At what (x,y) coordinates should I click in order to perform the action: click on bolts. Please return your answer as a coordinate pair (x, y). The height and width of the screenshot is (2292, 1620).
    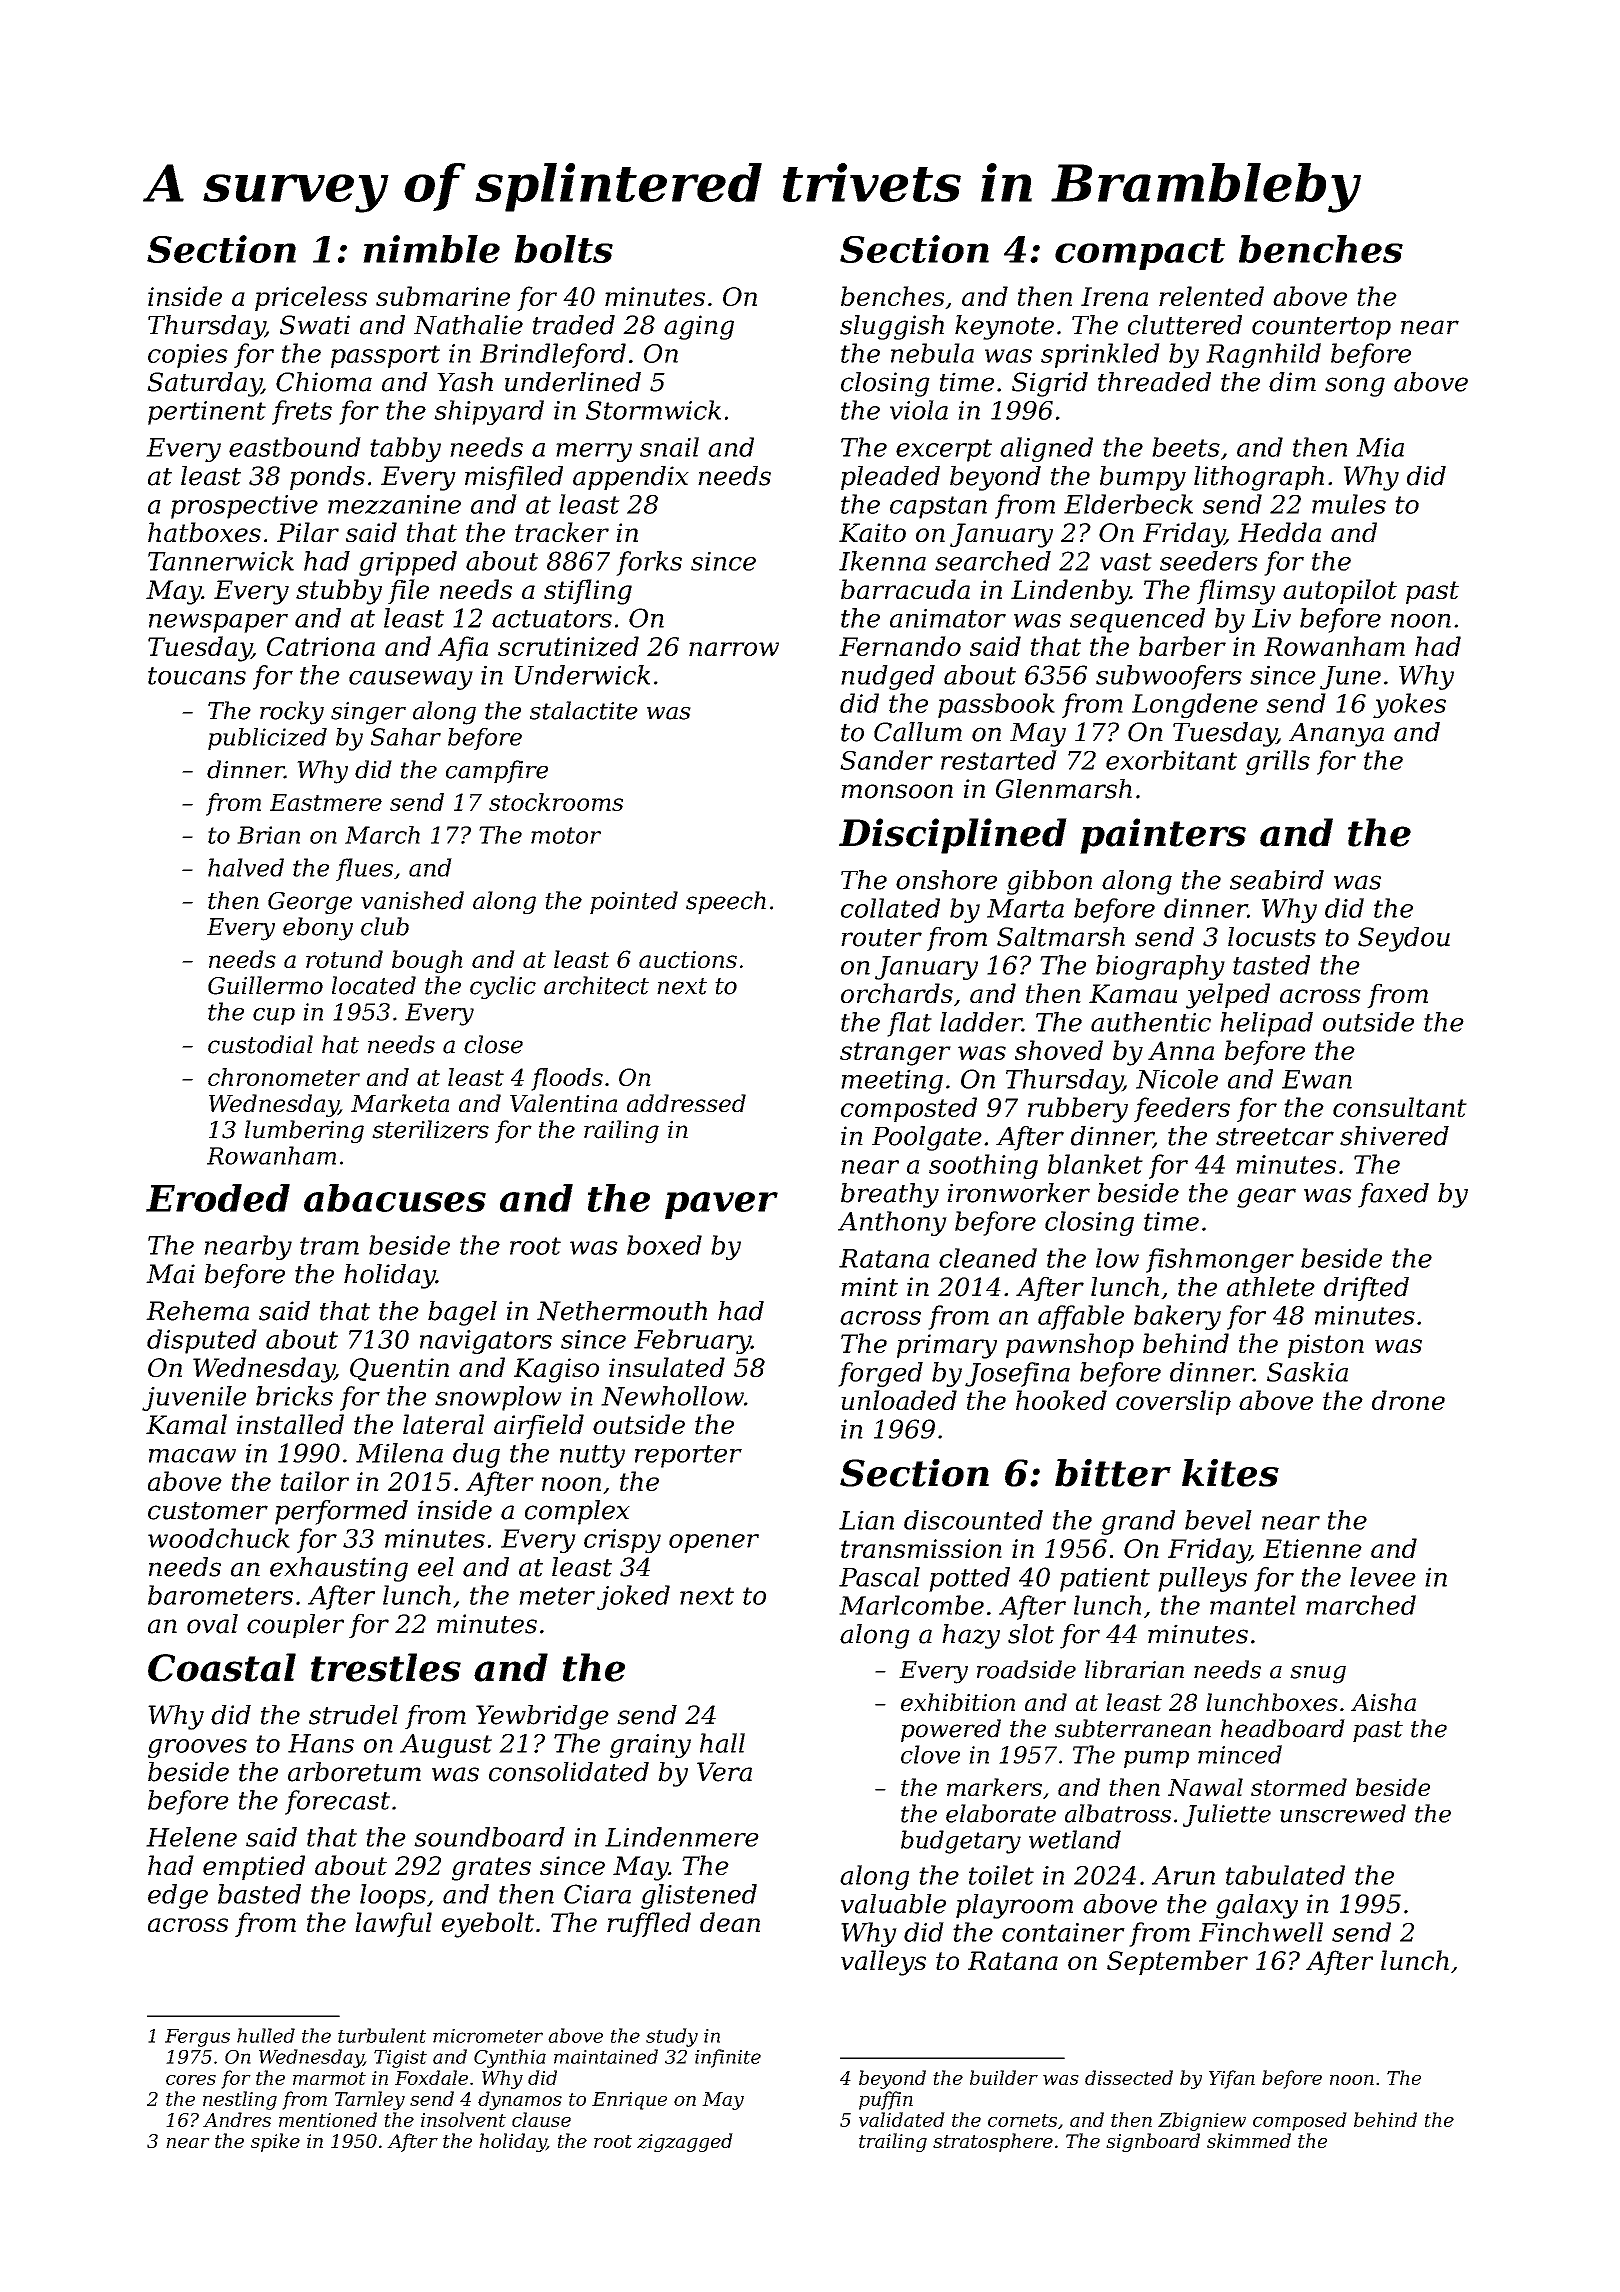
    Looking at the image, I should click on (563, 249).
